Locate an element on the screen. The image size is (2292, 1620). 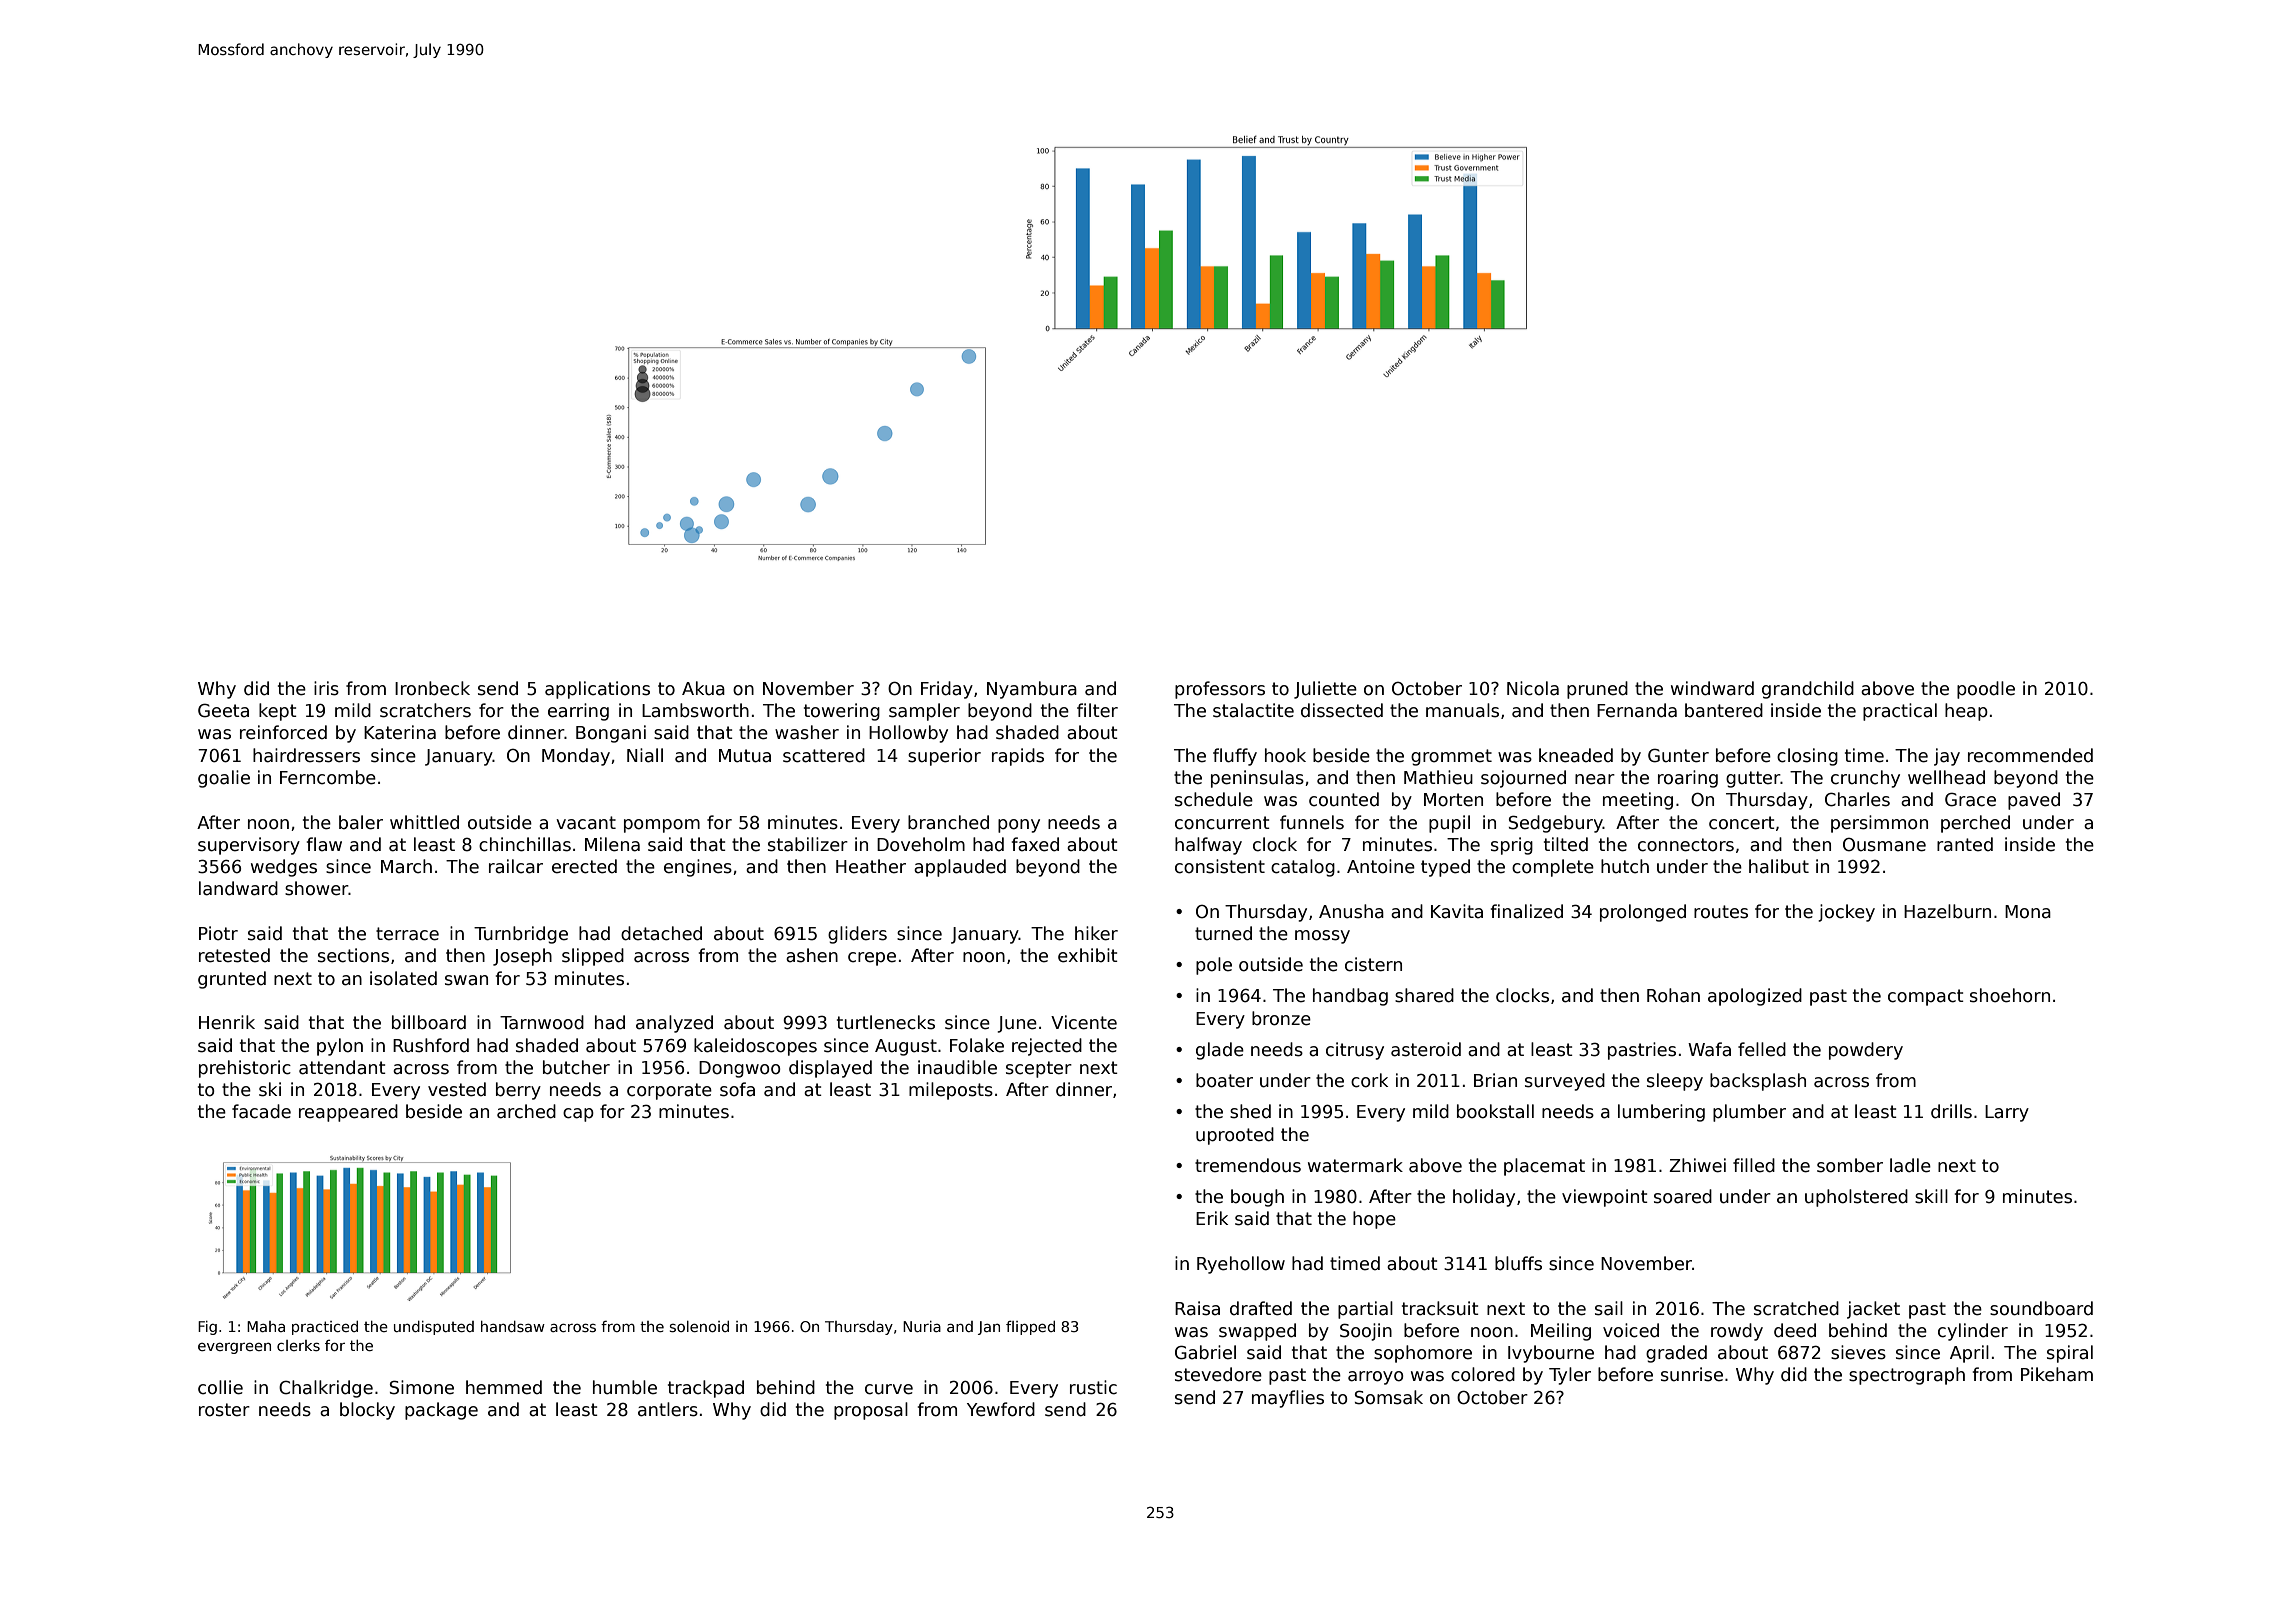
shed is located at coordinates (1250, 1111).
